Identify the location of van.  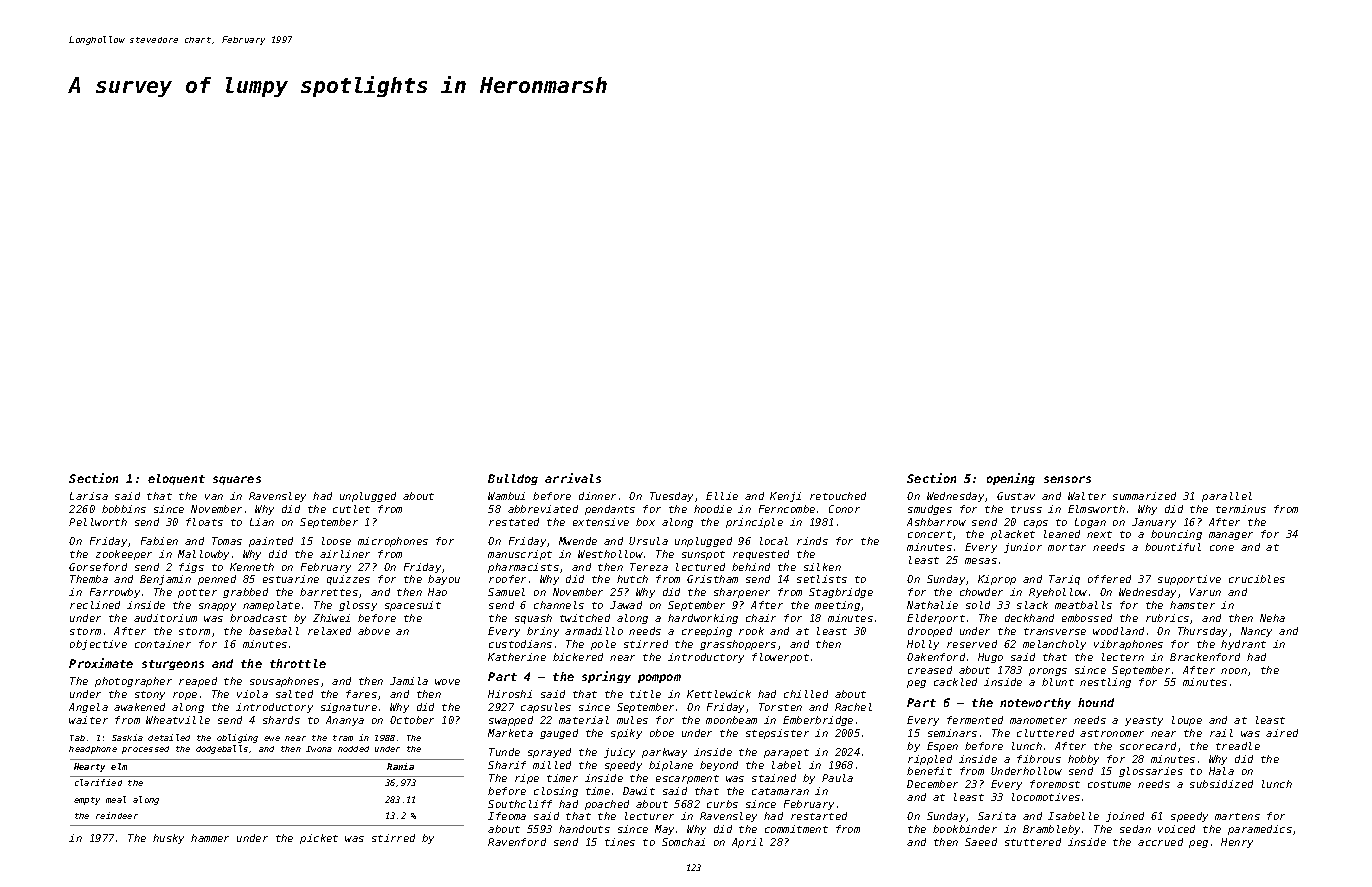
(214, 497).
